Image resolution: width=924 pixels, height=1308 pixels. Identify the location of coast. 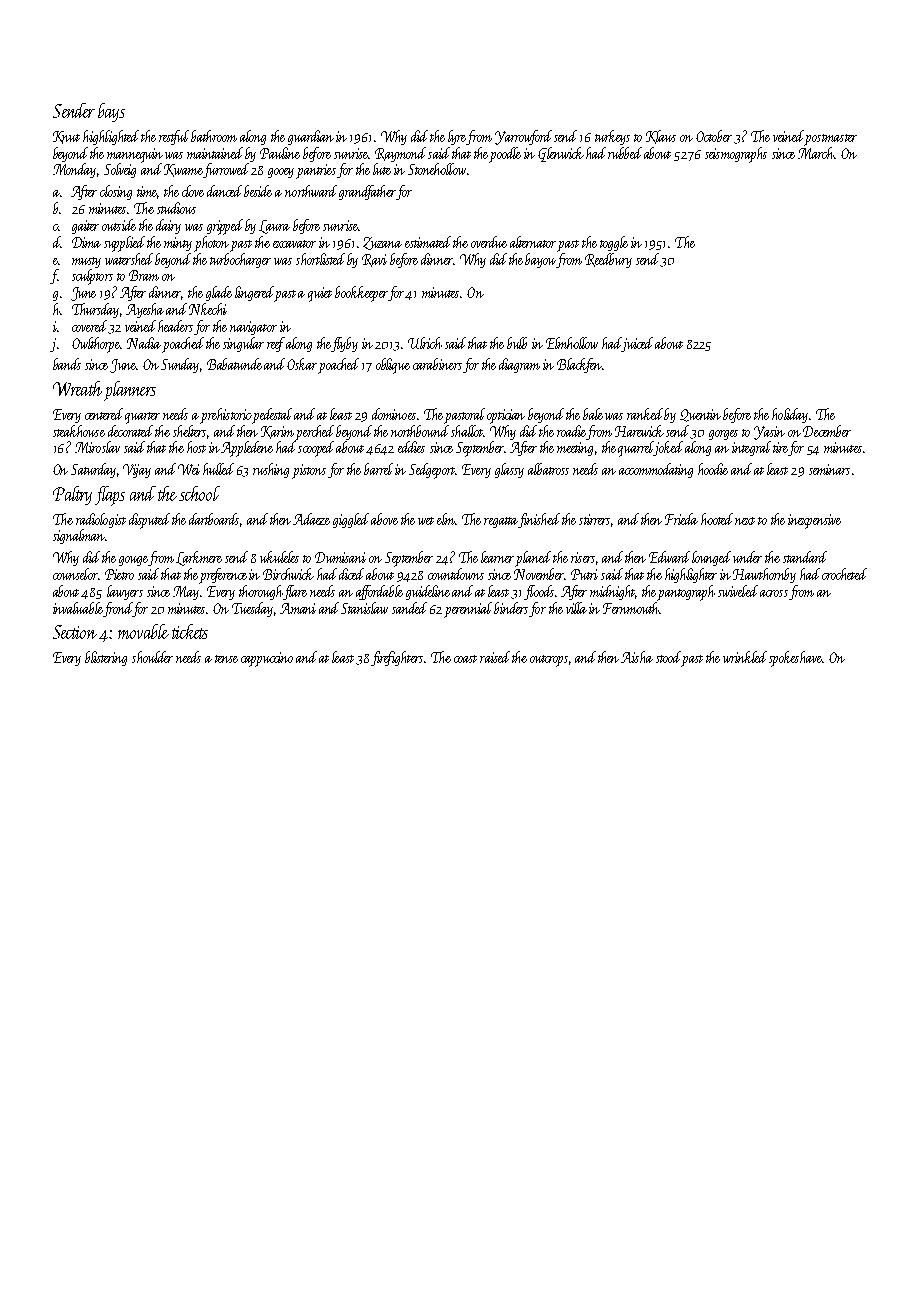
(465, 659).
